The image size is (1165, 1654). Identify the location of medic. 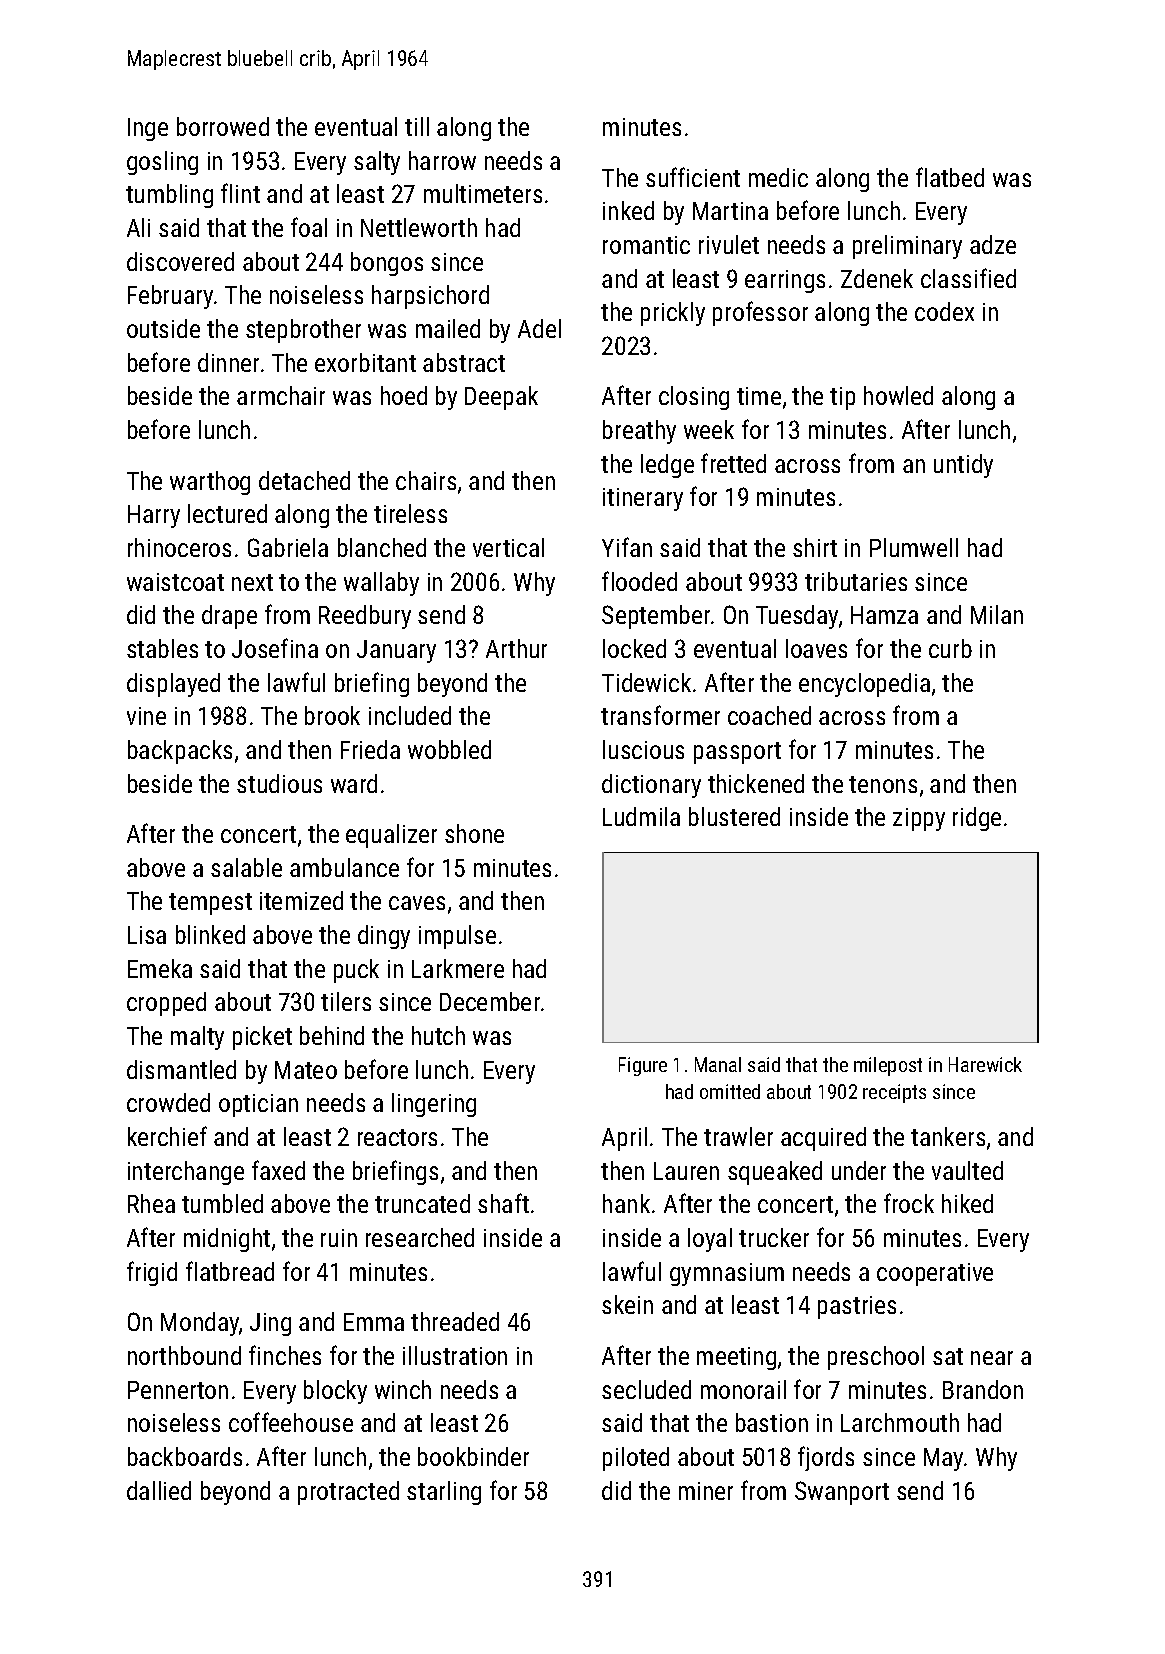
(778, 177).
